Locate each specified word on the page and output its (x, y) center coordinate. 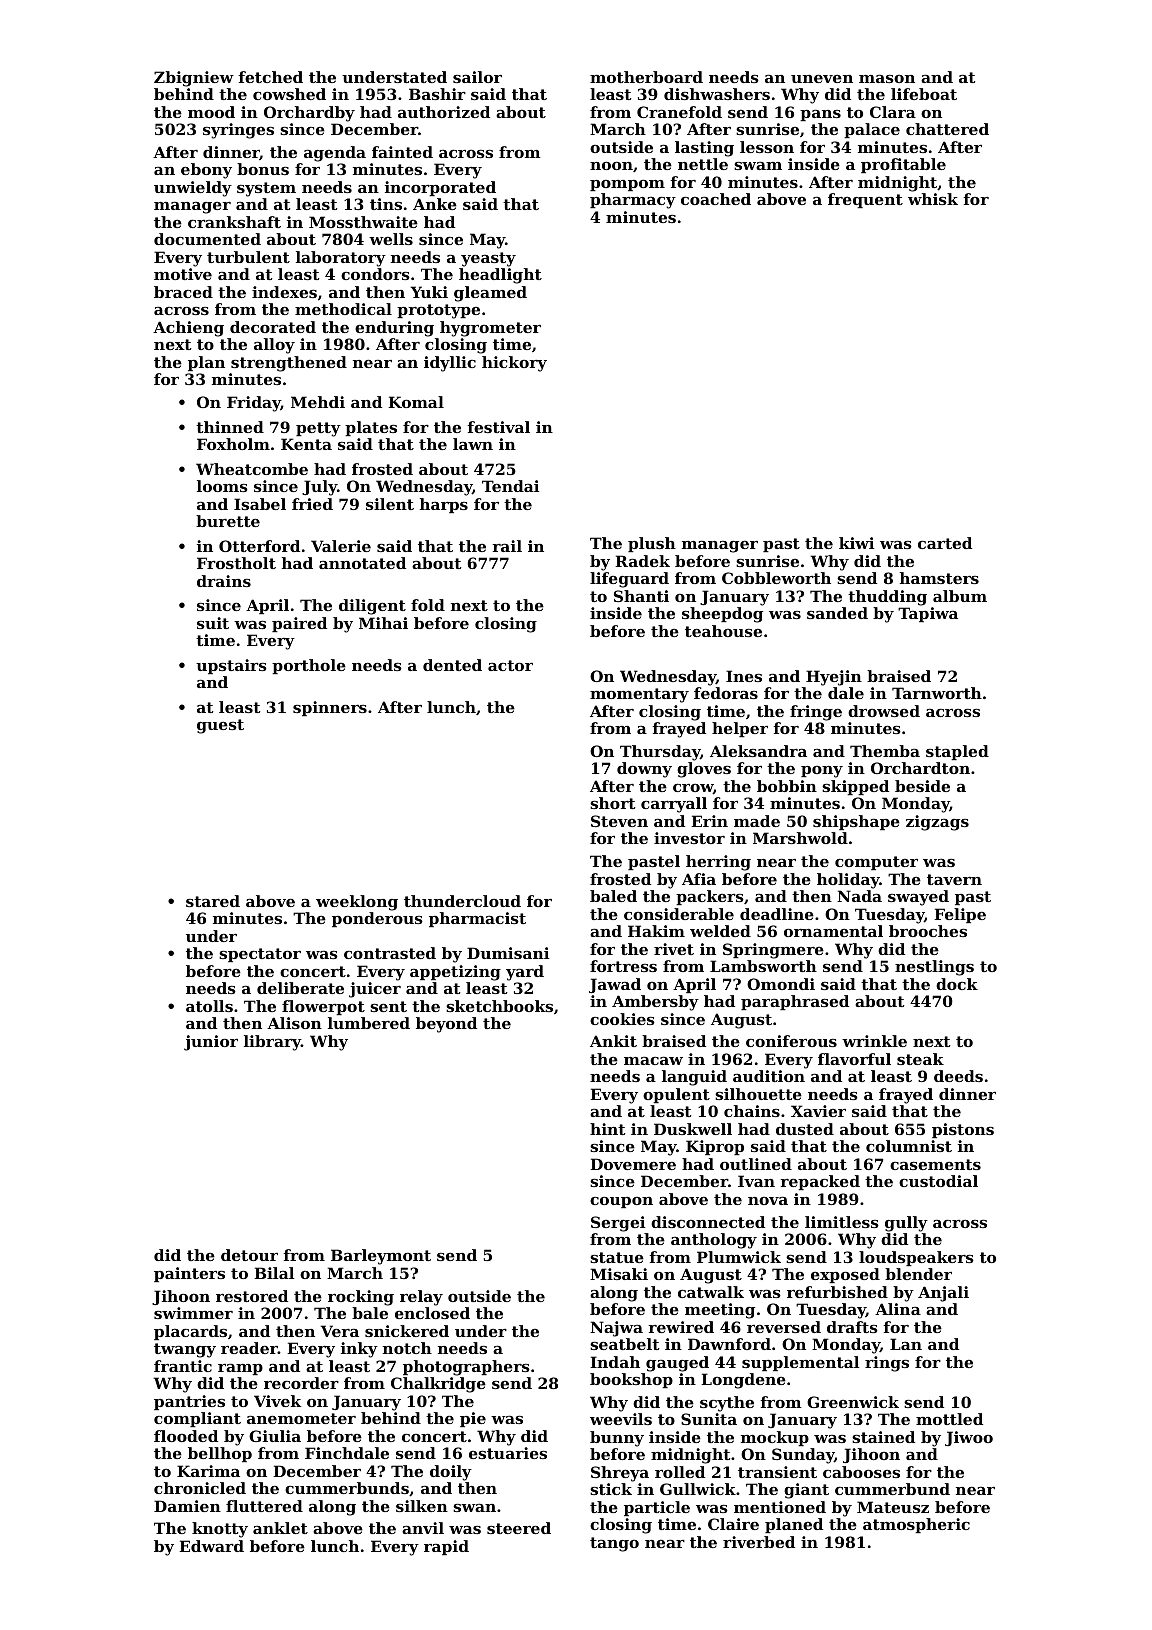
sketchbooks (499, 1006)
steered (519, 1528)
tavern (954, 879)
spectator (260, 955)
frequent (865, 200)
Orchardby (309, 114)
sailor (477, 77)
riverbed (759, 1542)
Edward (211, 1546)
